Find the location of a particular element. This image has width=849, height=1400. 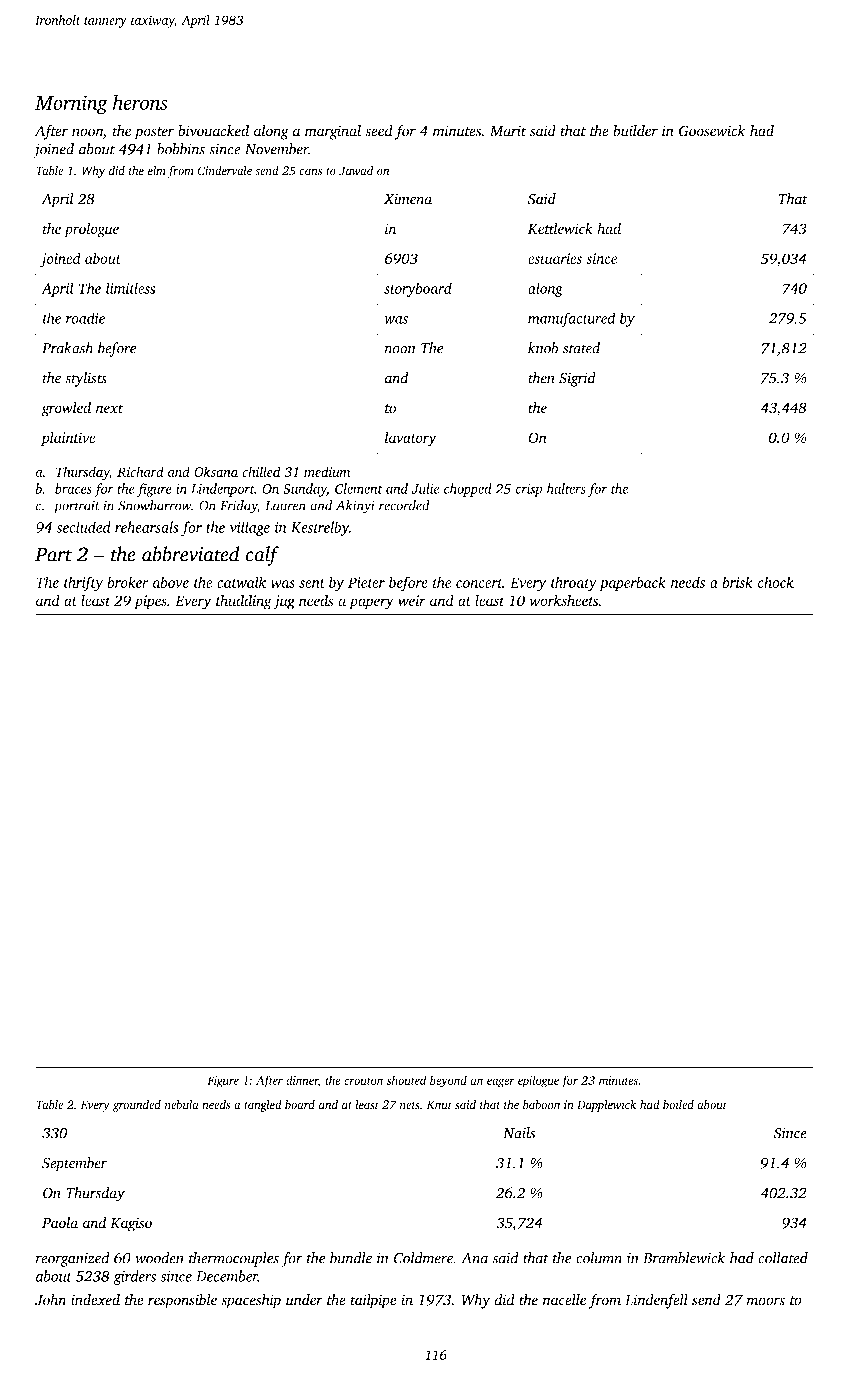

Kagiso is located at coordinates (131, 1224).
